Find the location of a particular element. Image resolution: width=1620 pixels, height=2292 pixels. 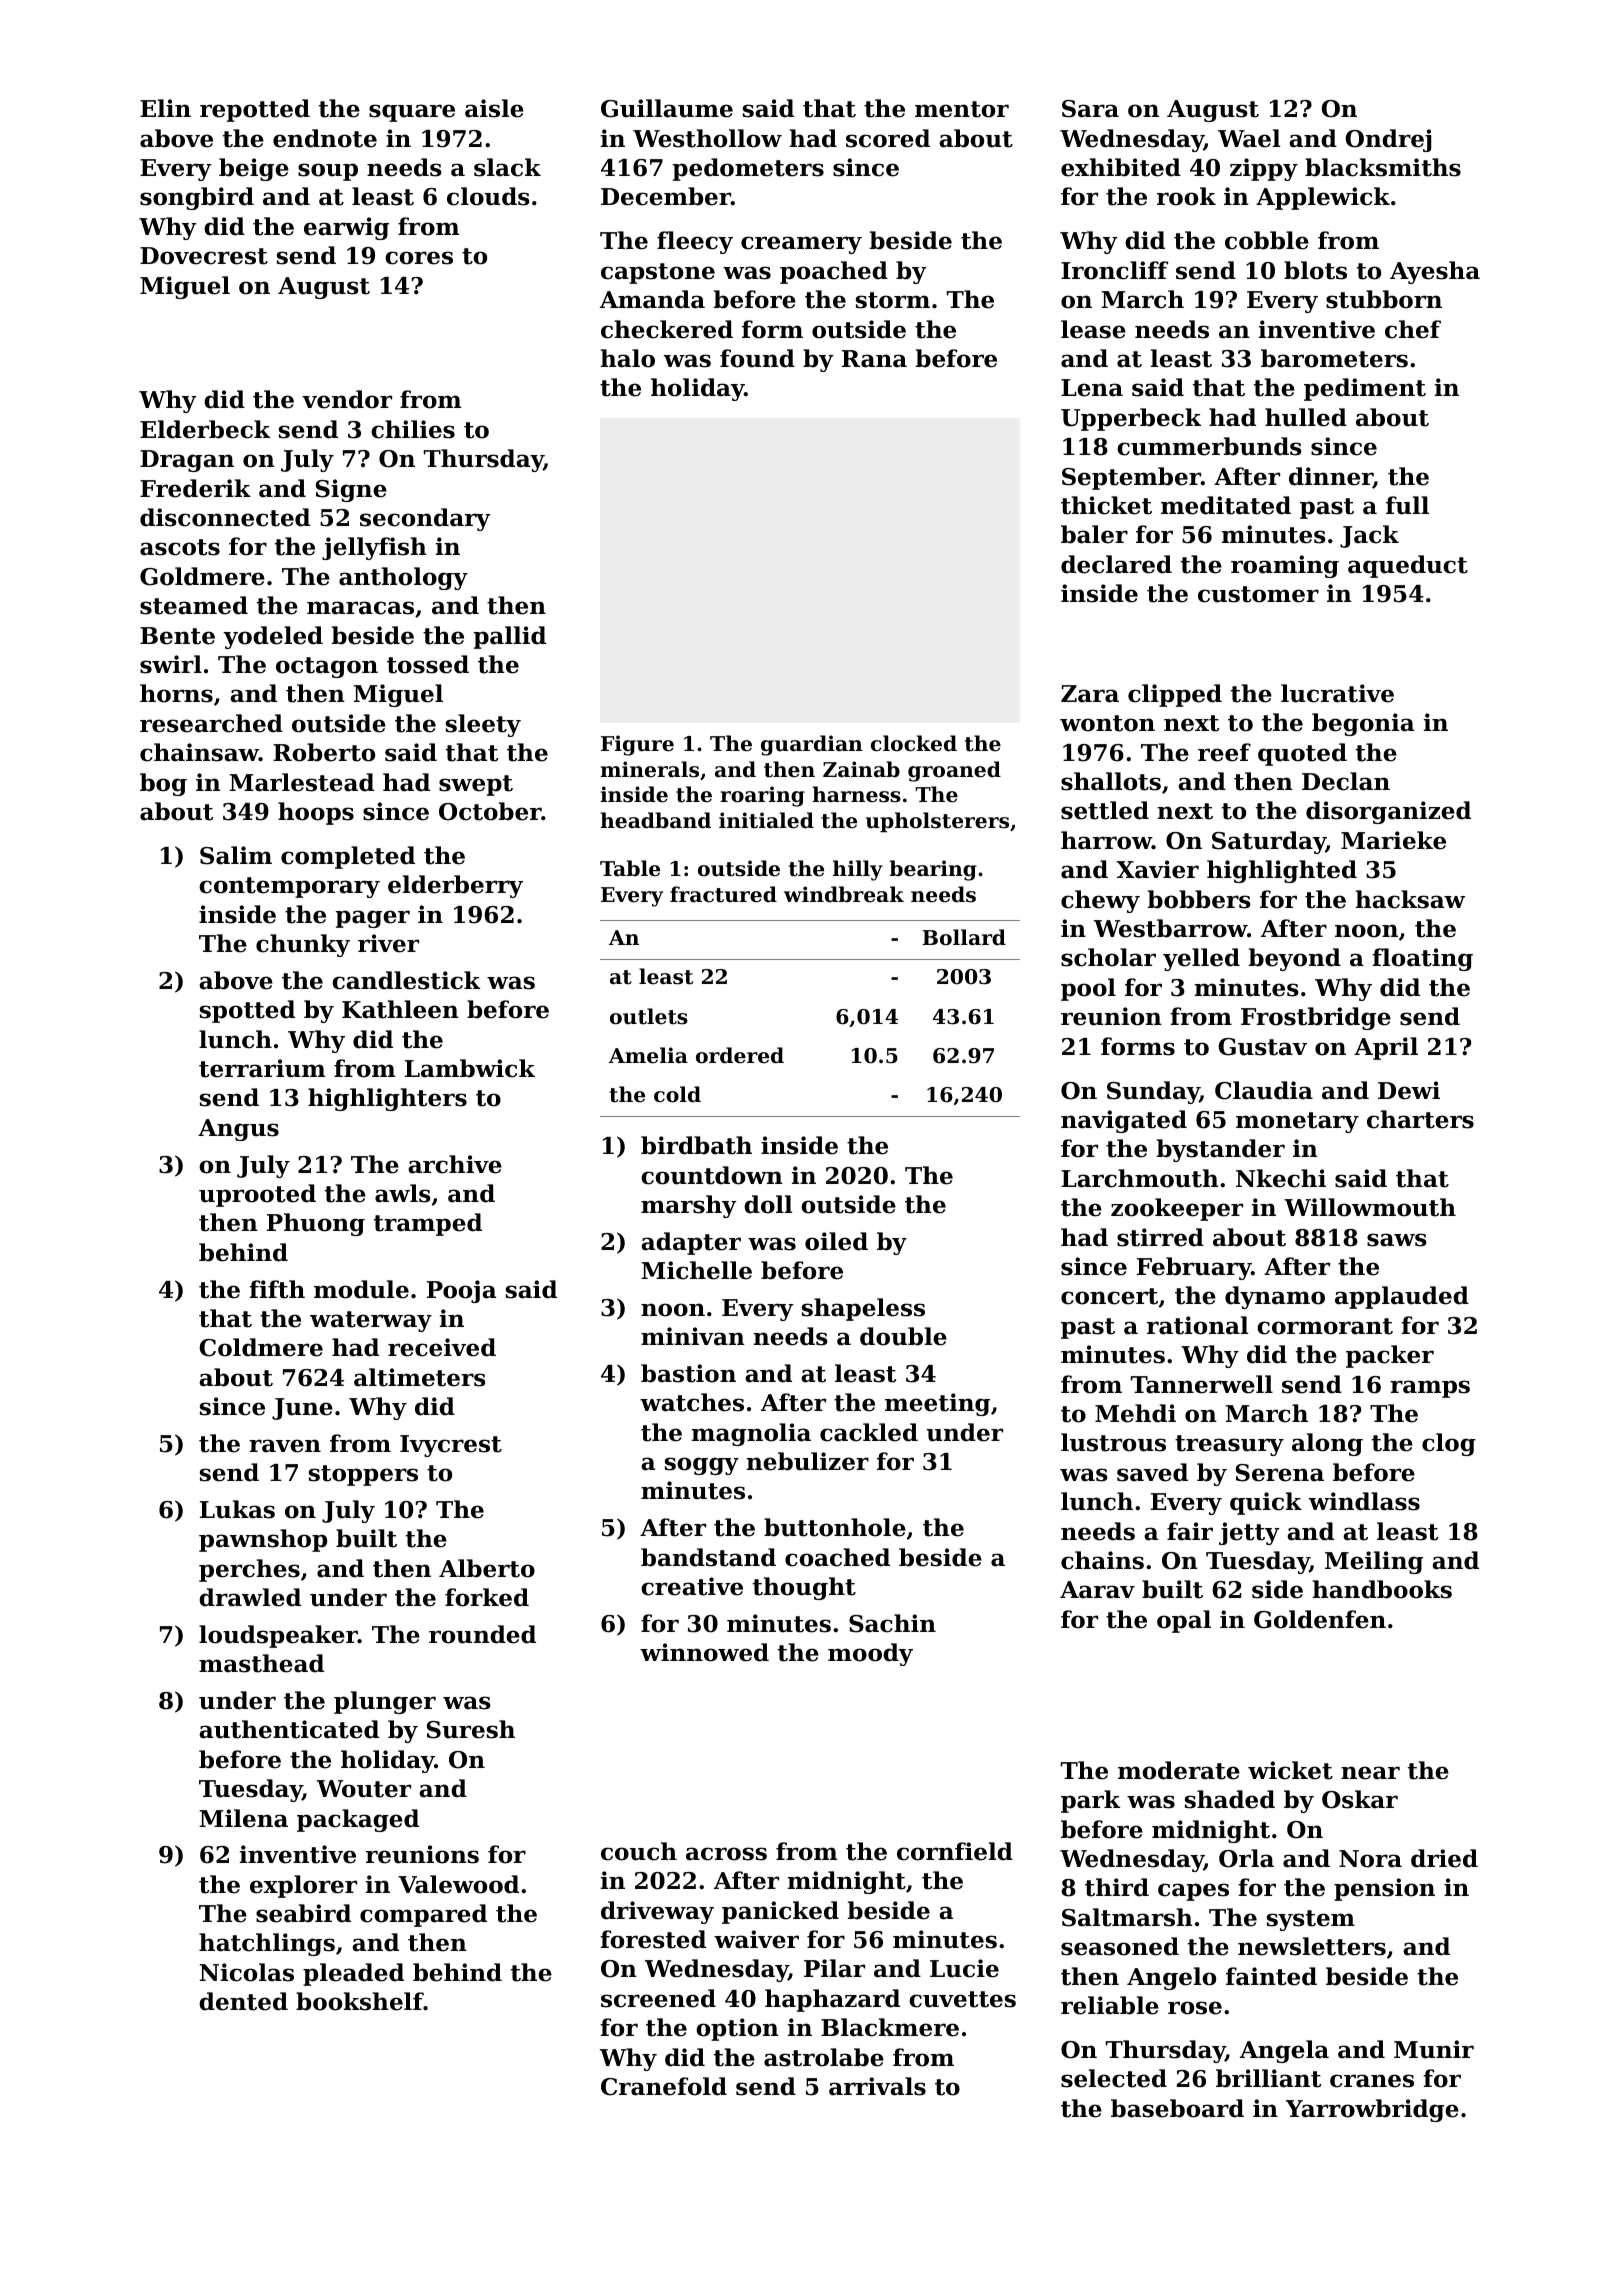

treasury is located at coordinates (1229, 1445).
